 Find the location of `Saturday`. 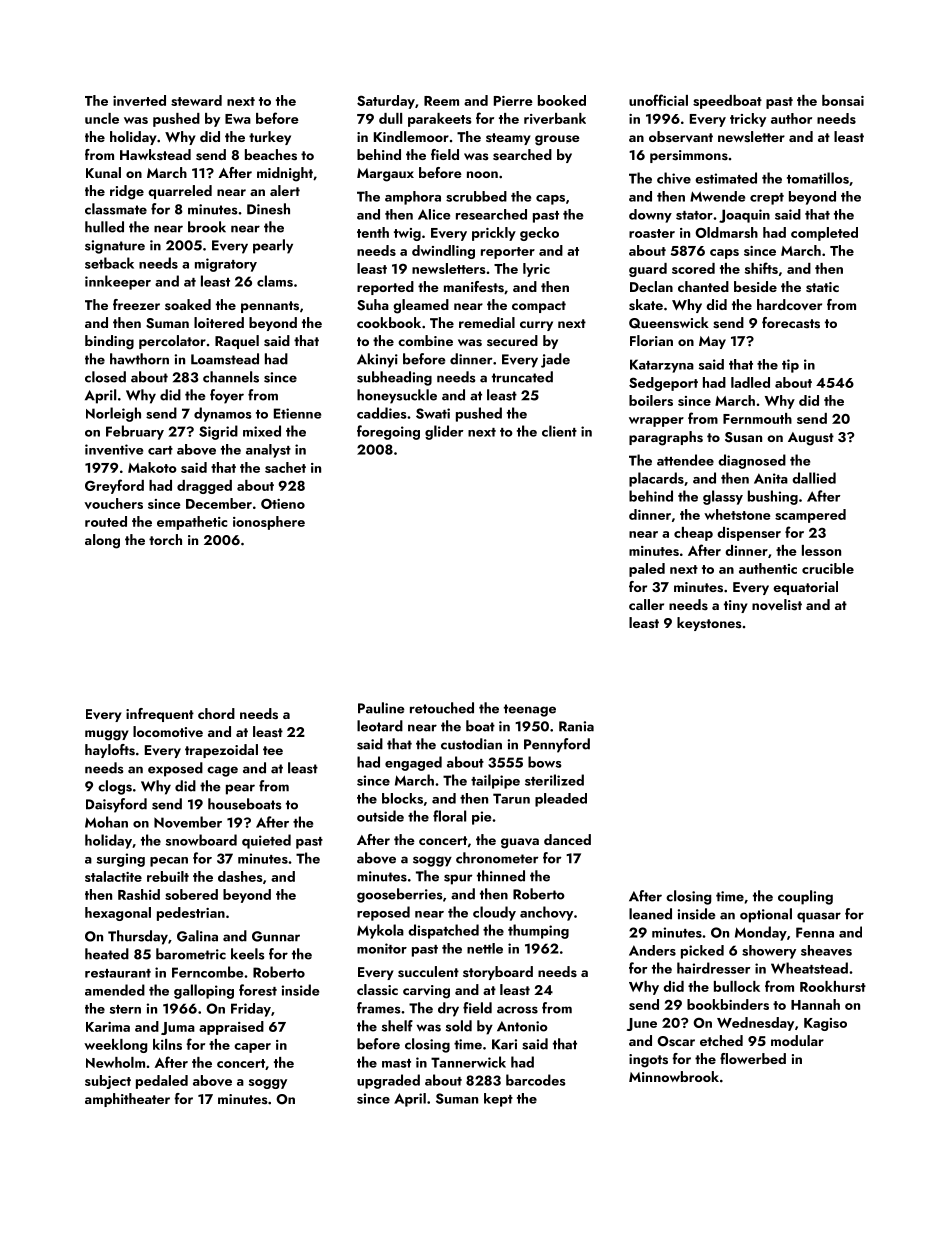

Saturday is located at coordinates (386, 102).
